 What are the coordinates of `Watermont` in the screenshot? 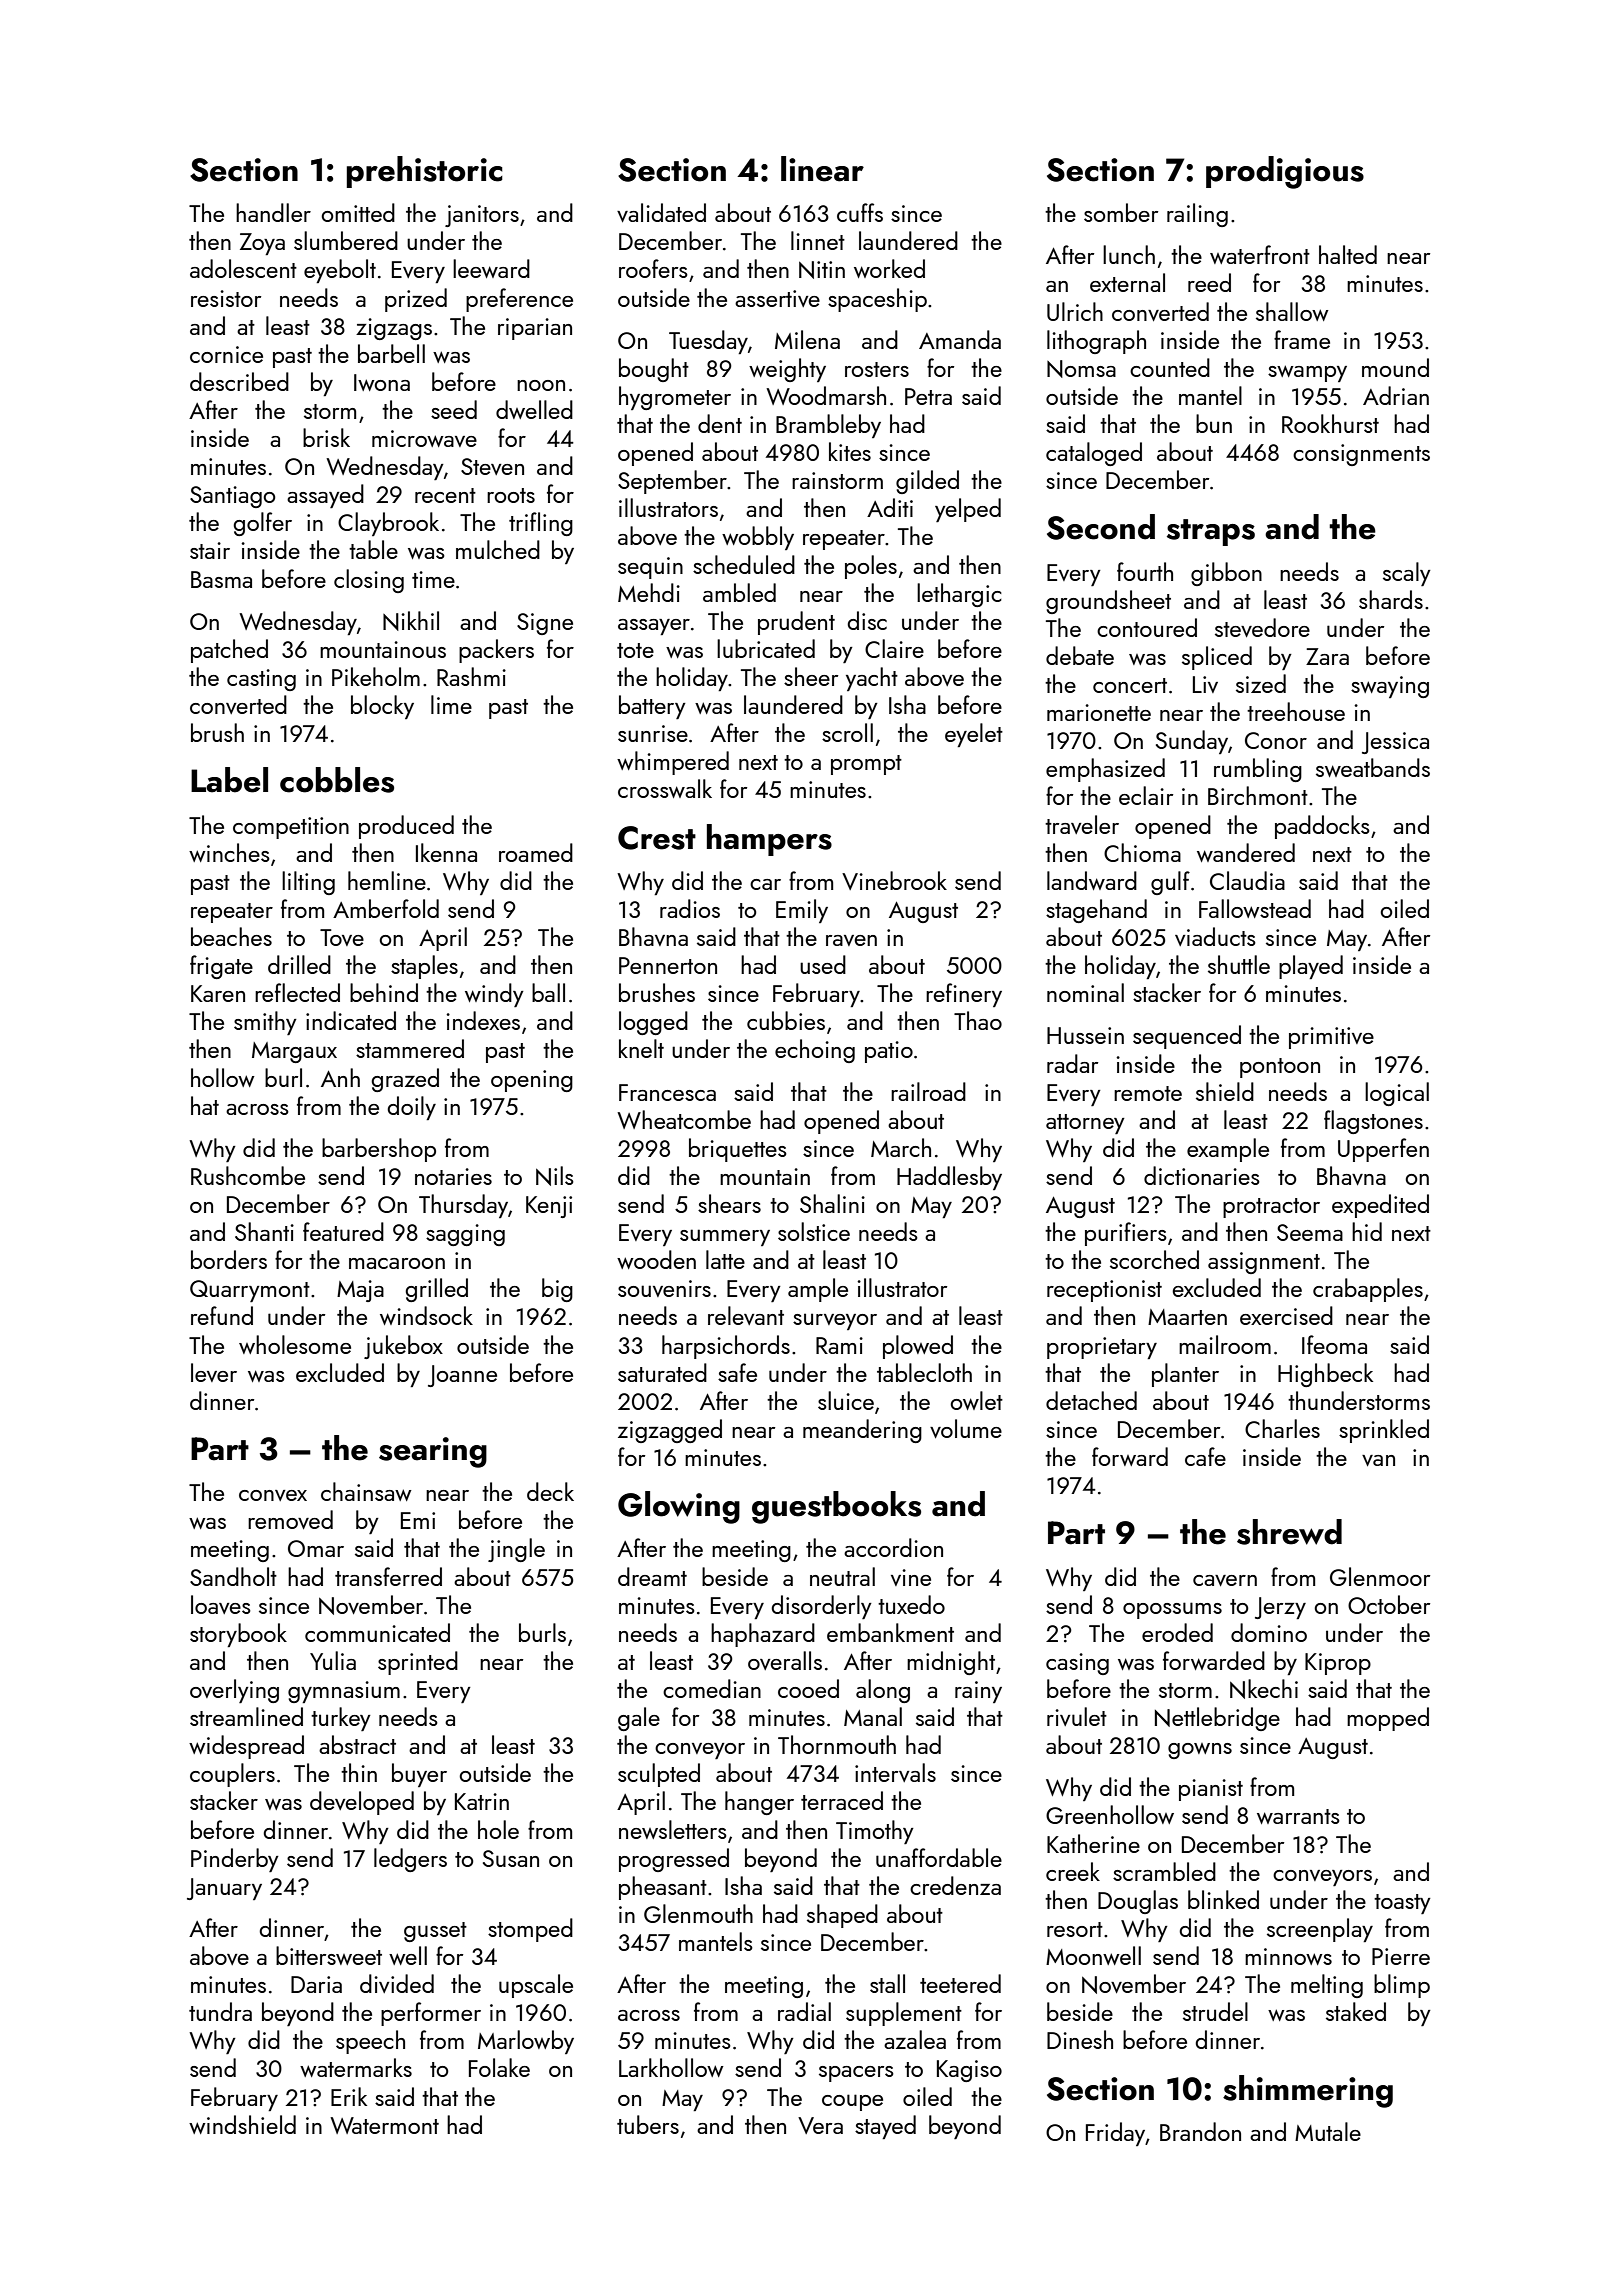 It's located at (384, 2125).
